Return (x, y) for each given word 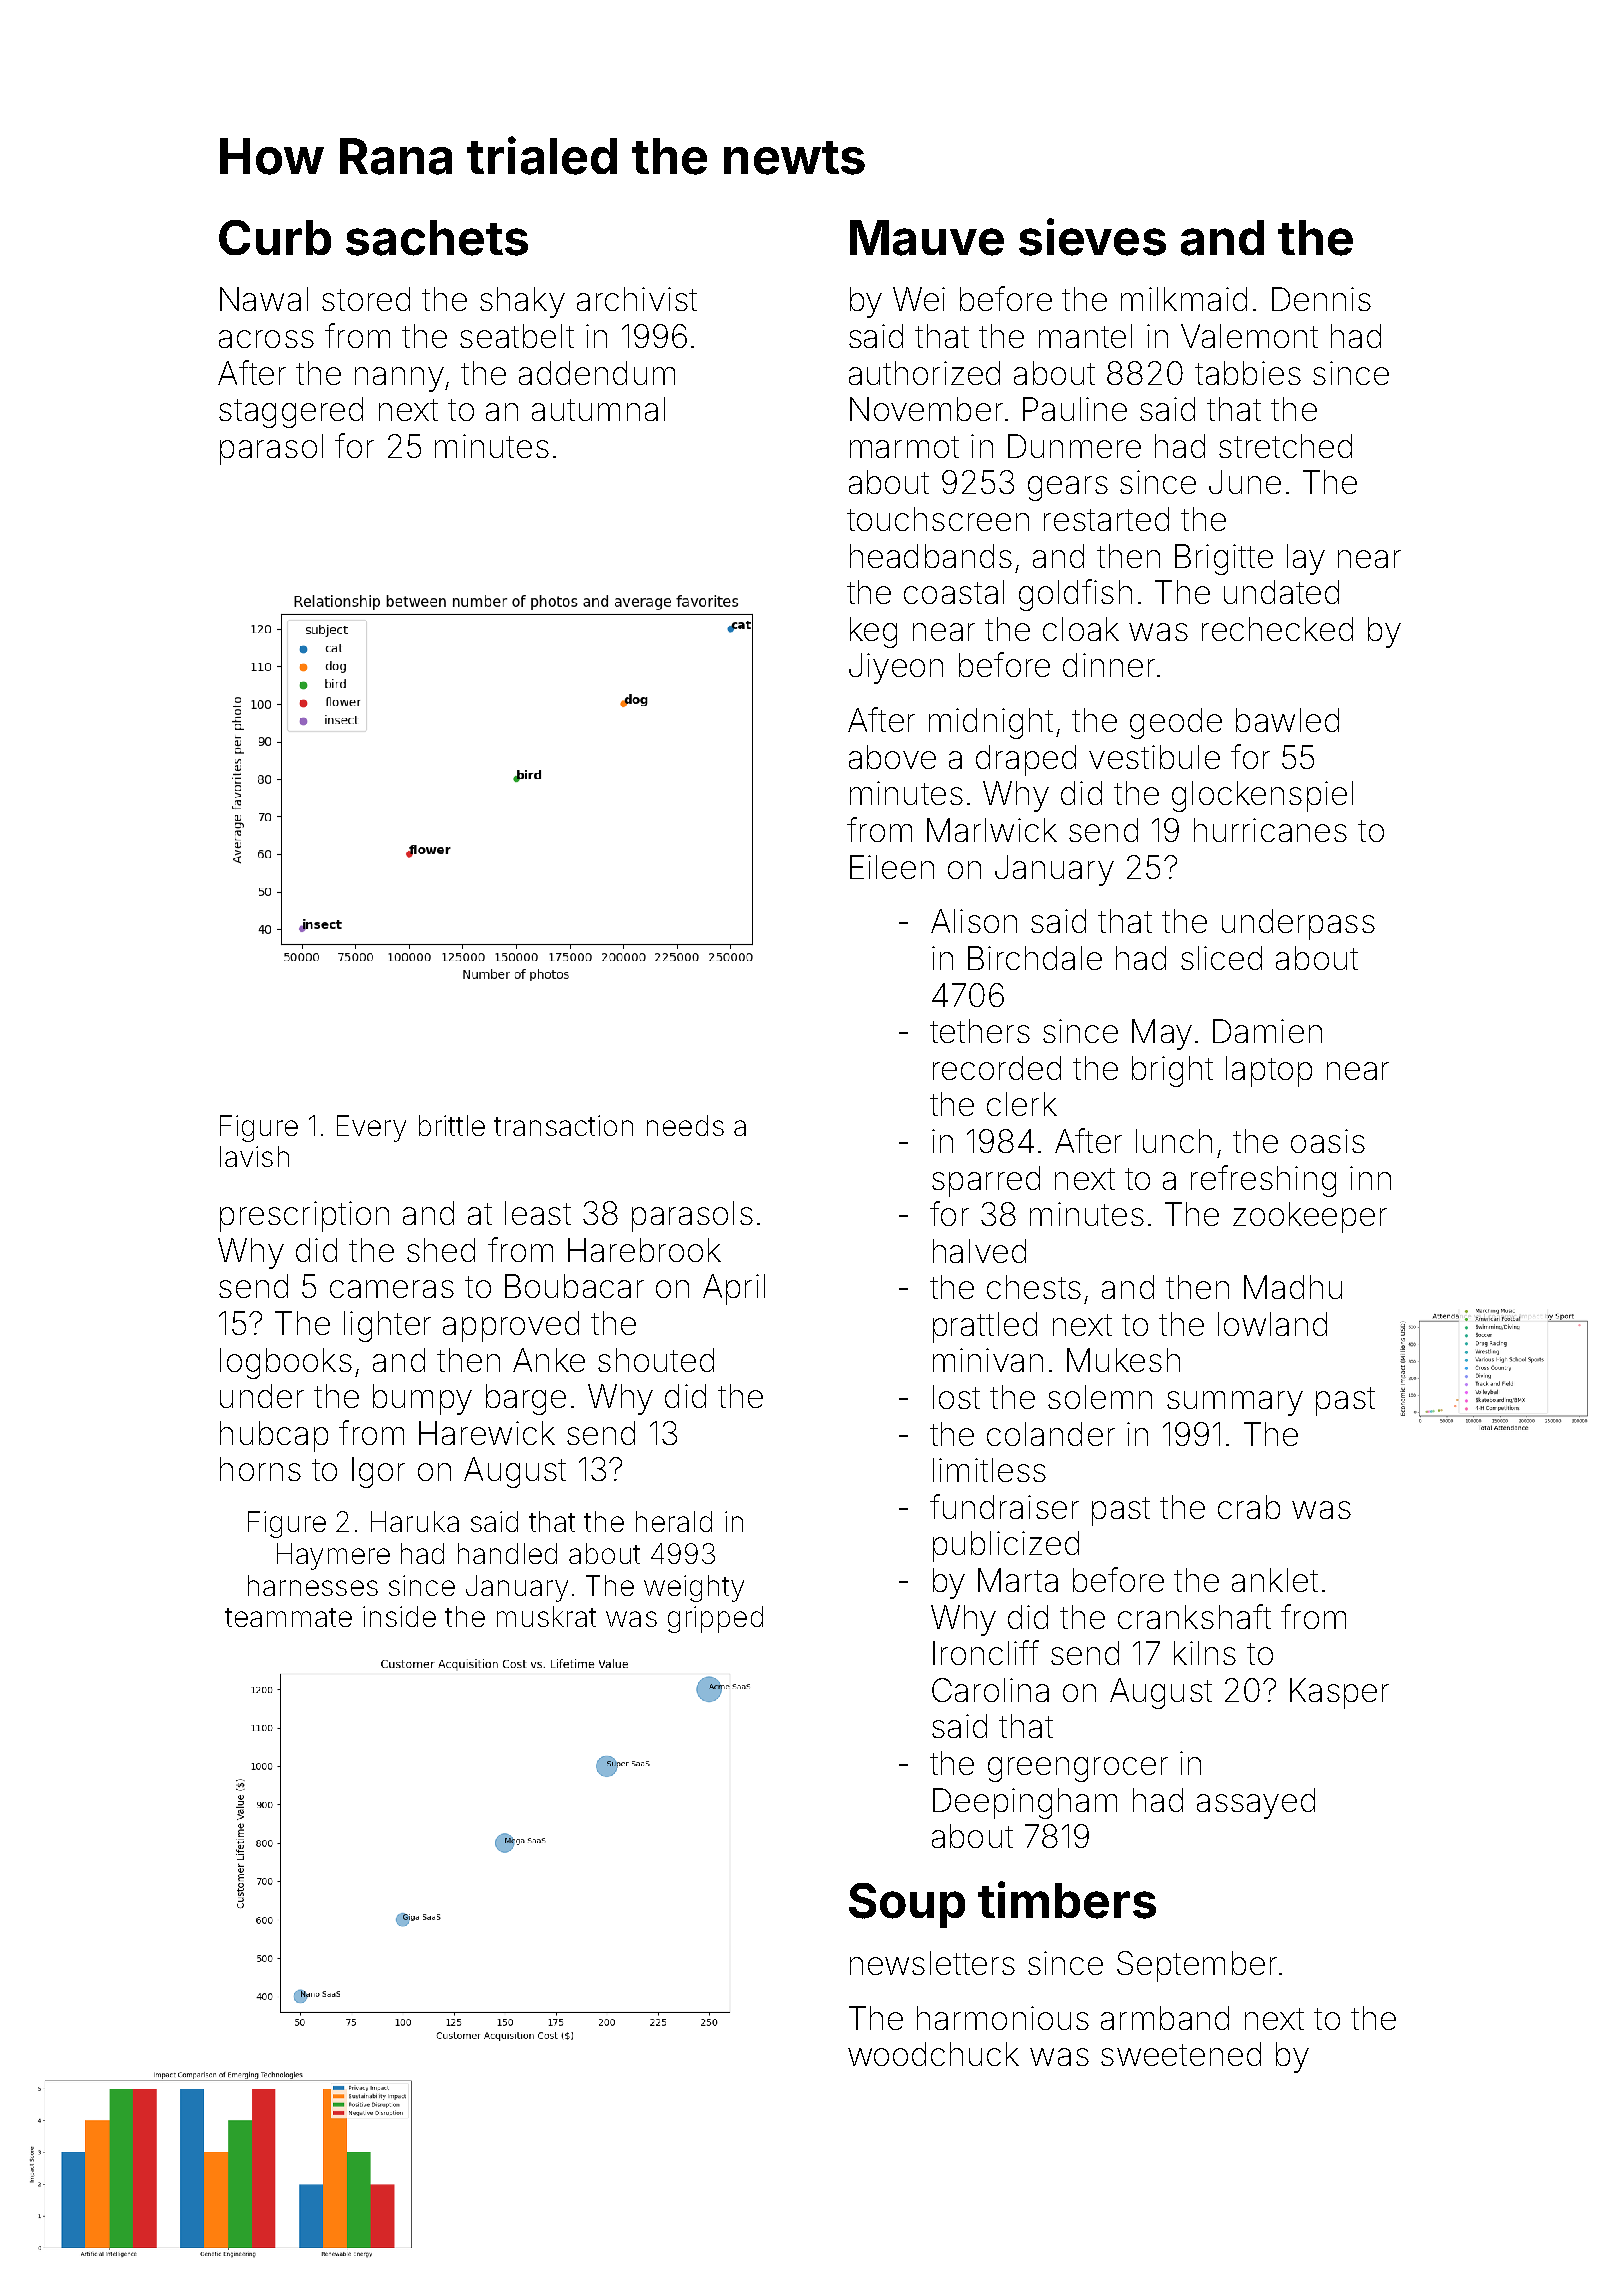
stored (366, 299)
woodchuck (933, 2054)
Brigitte (1224, 559)
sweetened (1181, 2054)
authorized (924, 373)
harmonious (1003, 2018)
